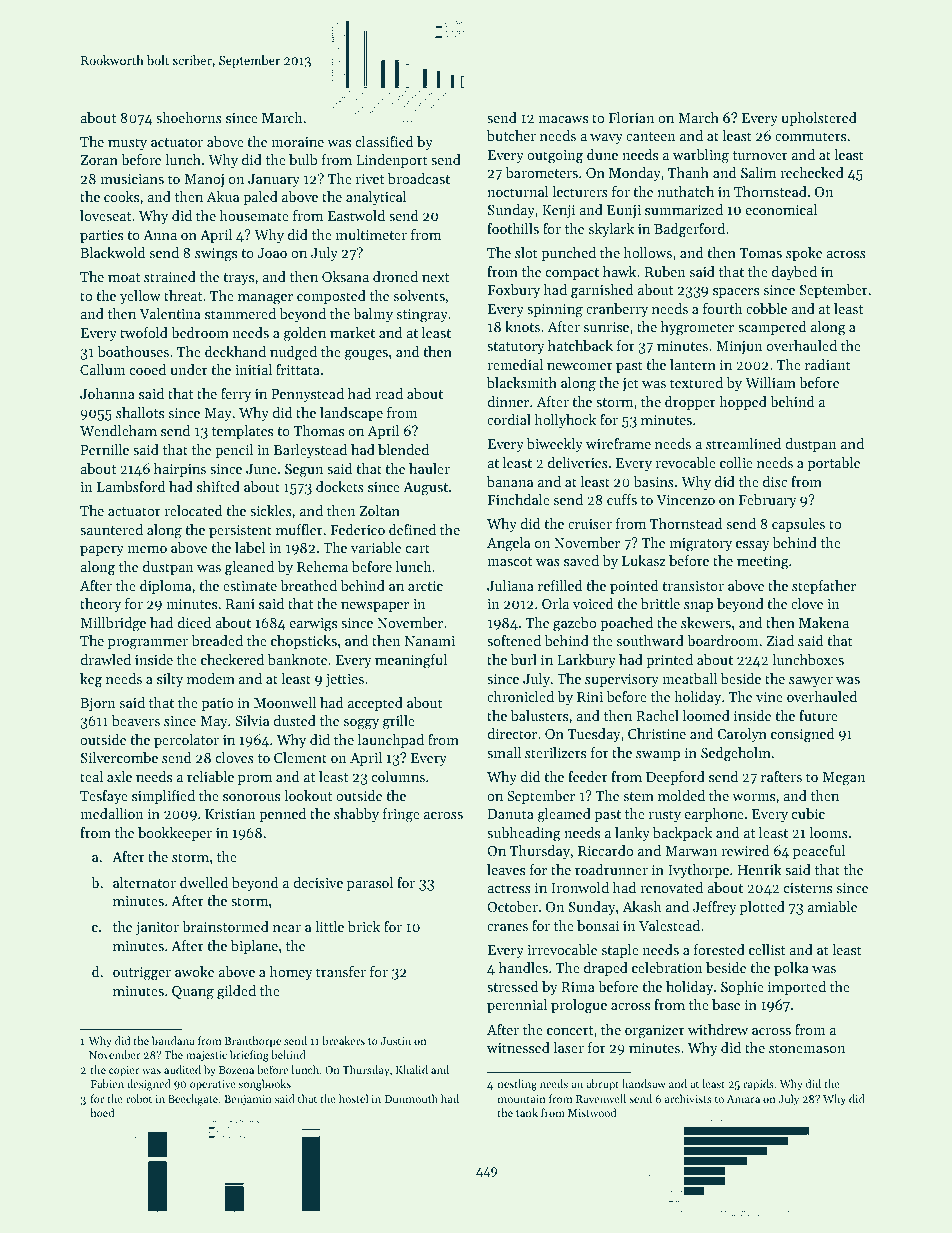  What do you see at coordinates (102, 1112) in the screenshot?
I see `hoed` at bounding box center [102, 1112].
